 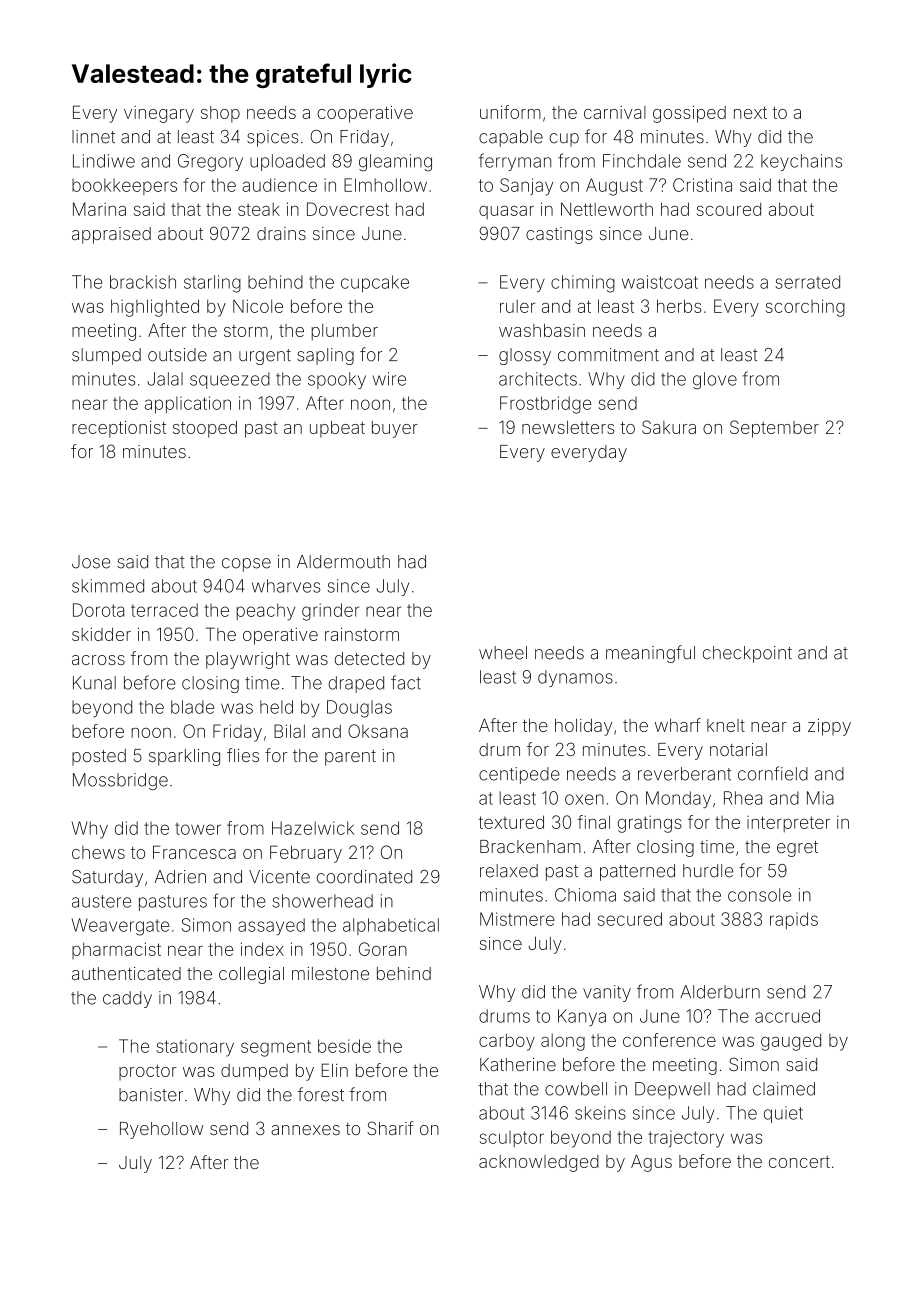 What do you see at coordinates (343, 562) in the screenshot?
I see `Aldermouth` at bounding box center [343, 562].
